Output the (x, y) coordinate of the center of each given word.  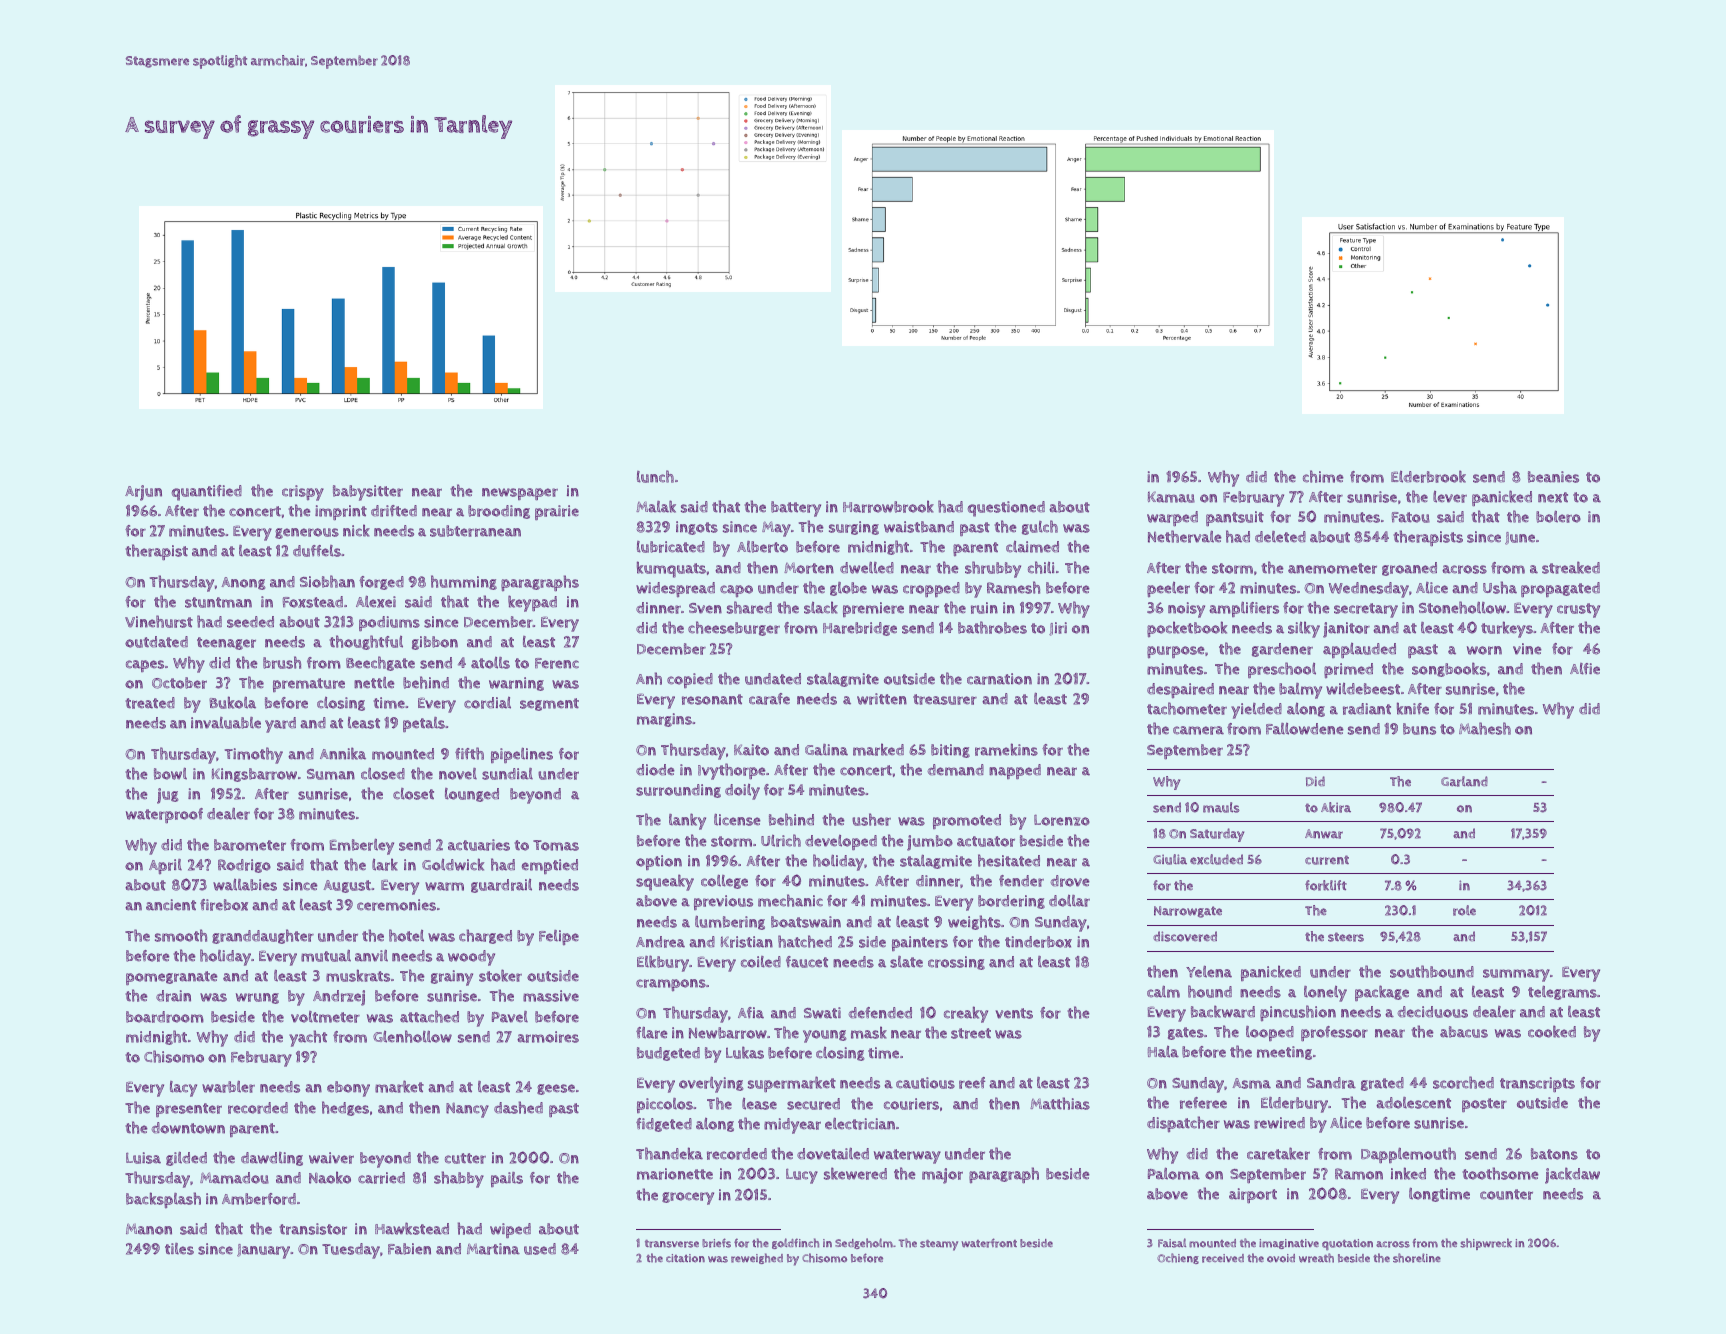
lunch (655, 476)
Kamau (1171, 497)
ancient (171, 905)
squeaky (665, 882)
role (1464, 910)
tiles (179, 1249)
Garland (1464, 781)
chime (1323, 476)
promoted (967, 821)
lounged (472, 795)
